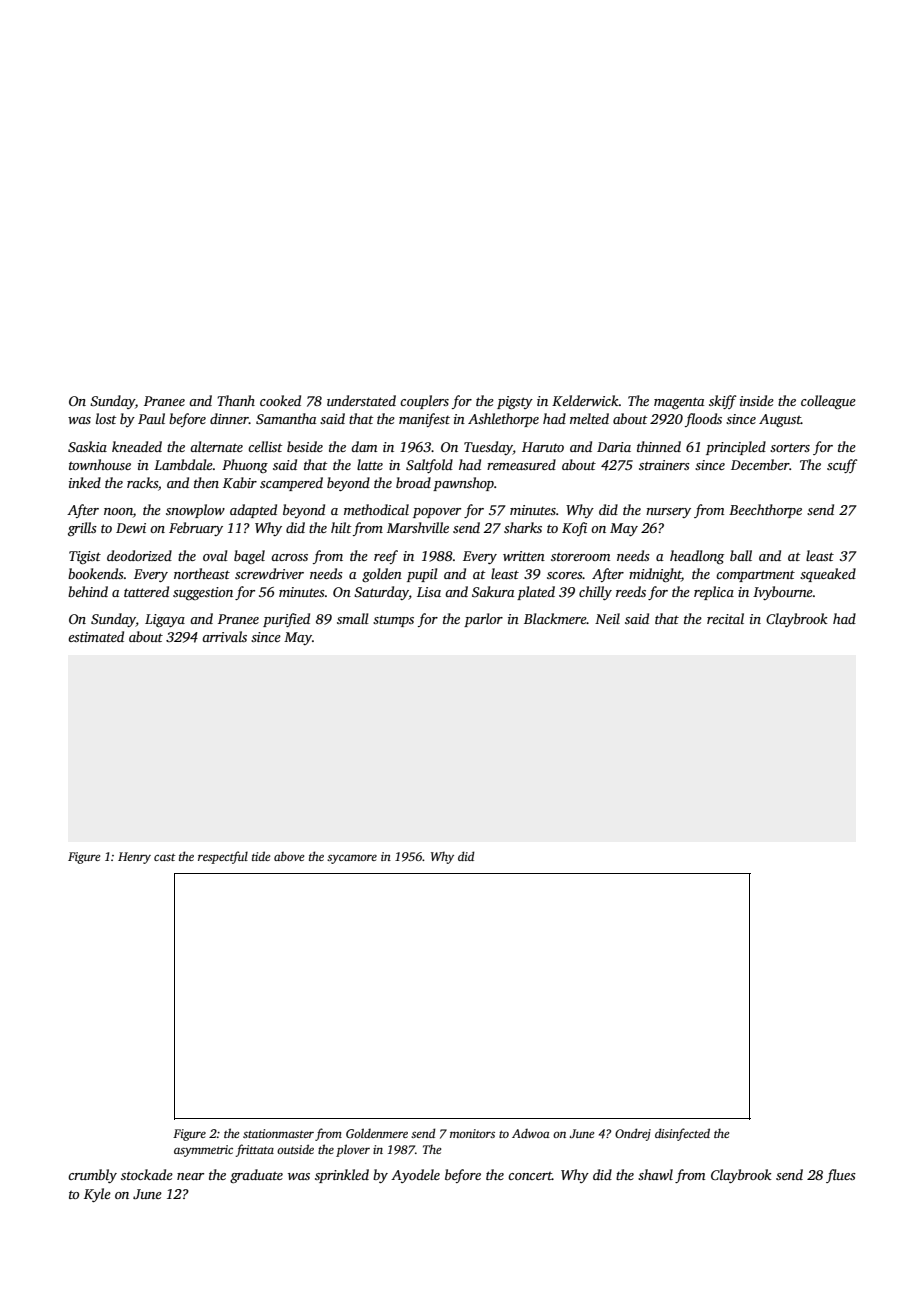  Describe the element at coordinates (765, 511) in the page. I see `Beechthorpe` at that location.
